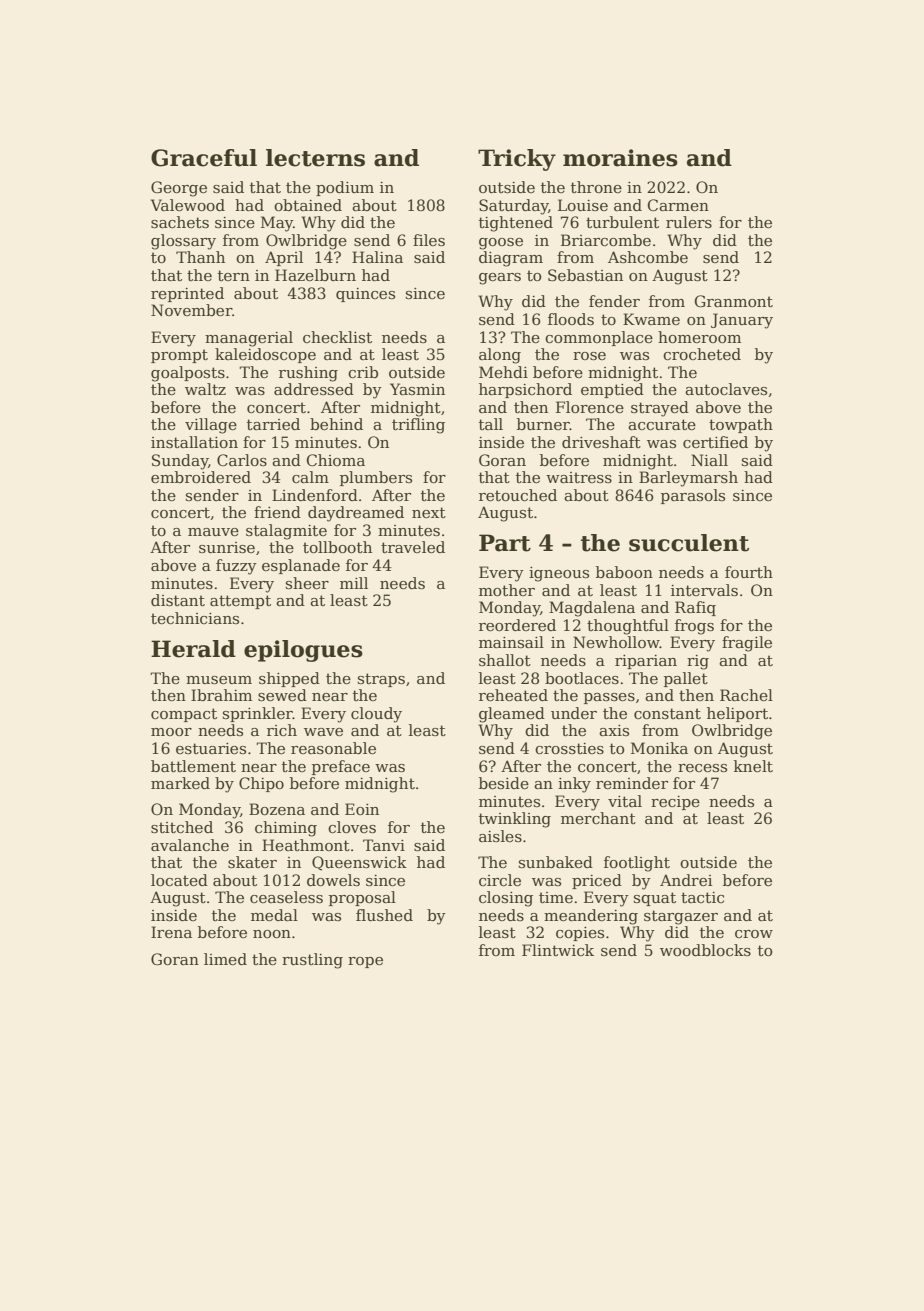 The image size is (924, 1311). What do you see at coordinates (365, 962) in the page?
I see `rope` at bounding box center [365, 962].
